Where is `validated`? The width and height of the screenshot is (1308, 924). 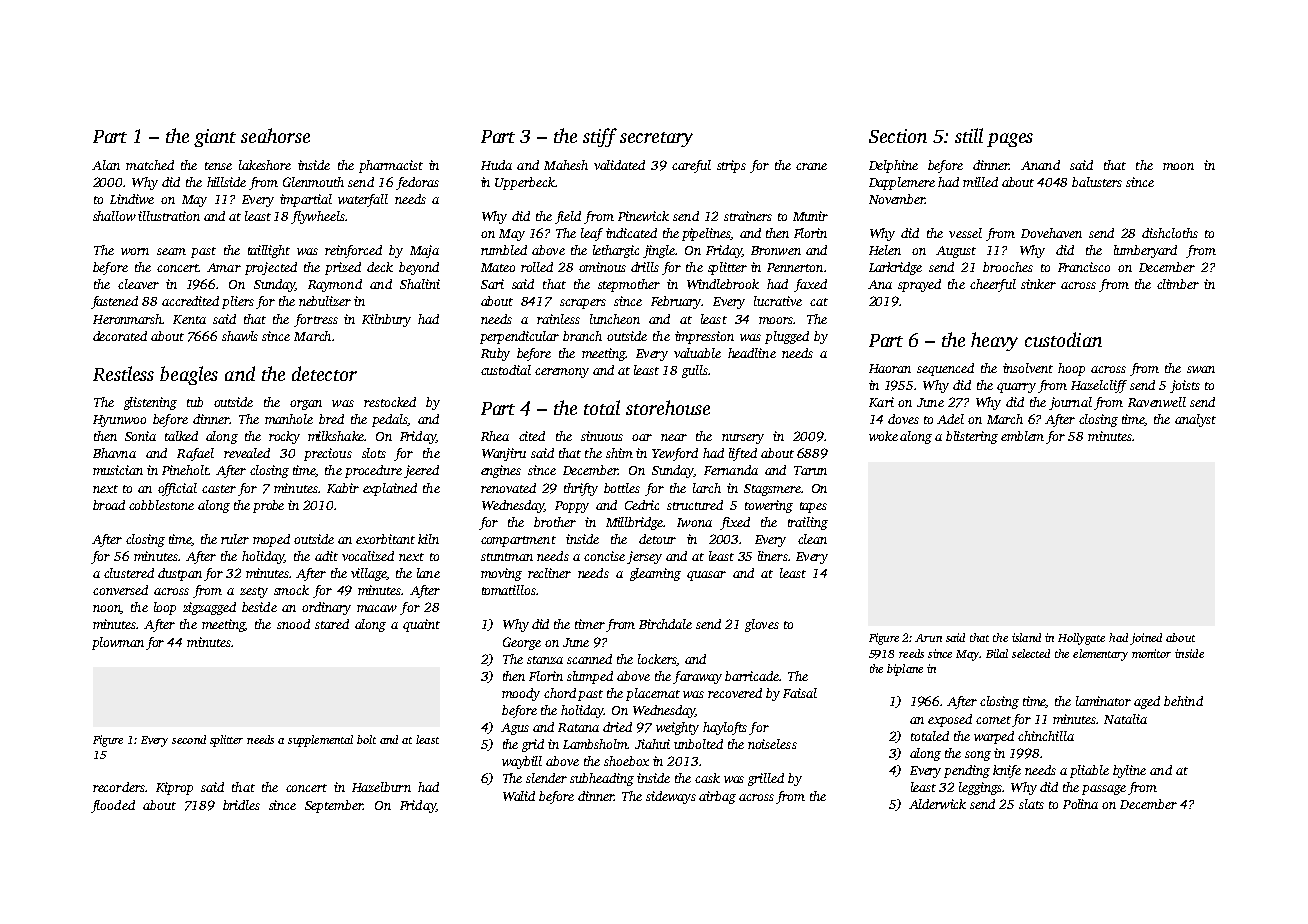 validated is located at coordinates (619, 165).
